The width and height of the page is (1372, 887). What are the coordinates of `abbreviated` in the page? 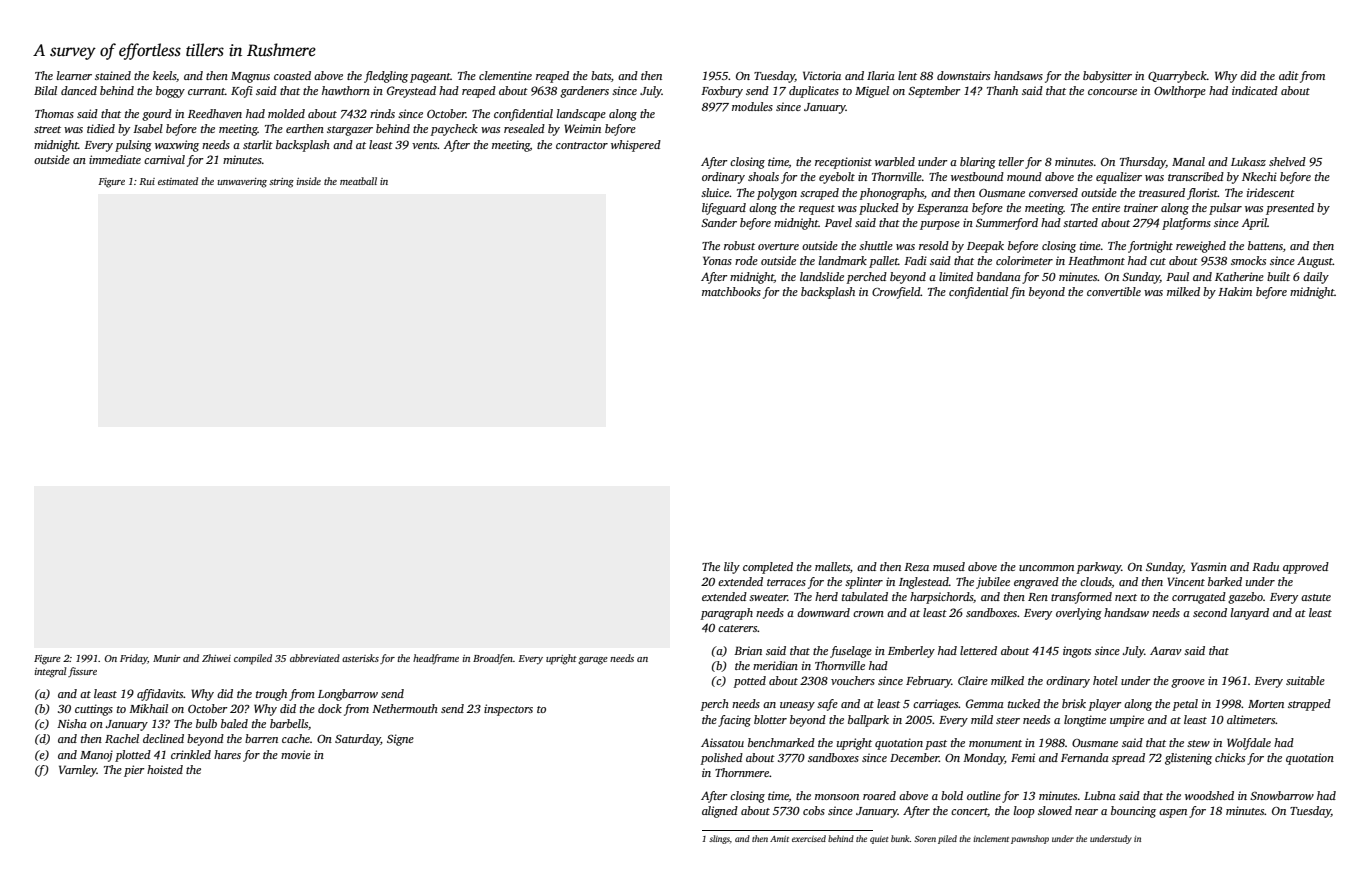 It's located at (315, 658).
